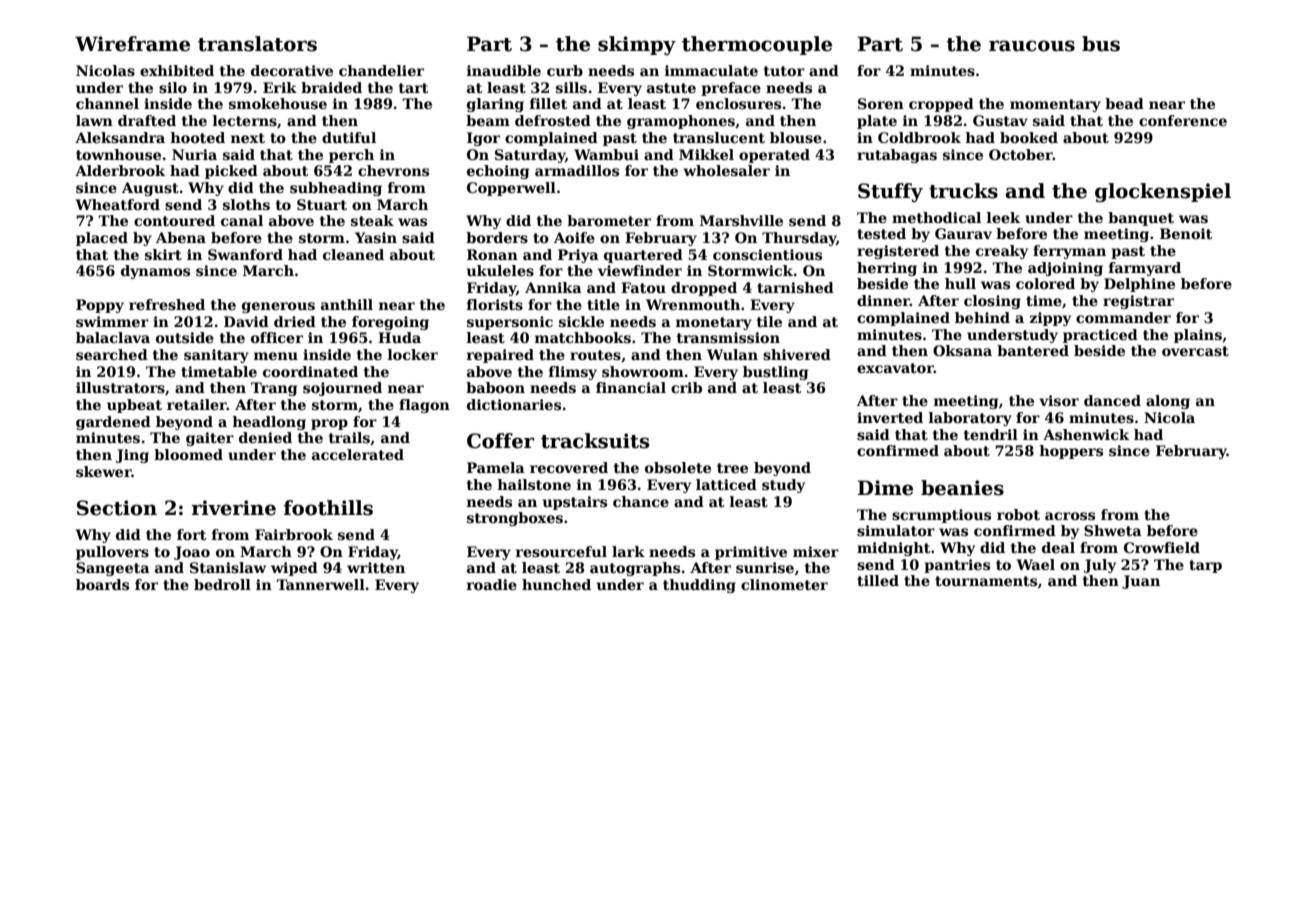 The width and height of the image is (1308, 924). What do you see at coordinates (1145, 269) in the image?
I see `farmyard` at bounding box center [1145, 269].
